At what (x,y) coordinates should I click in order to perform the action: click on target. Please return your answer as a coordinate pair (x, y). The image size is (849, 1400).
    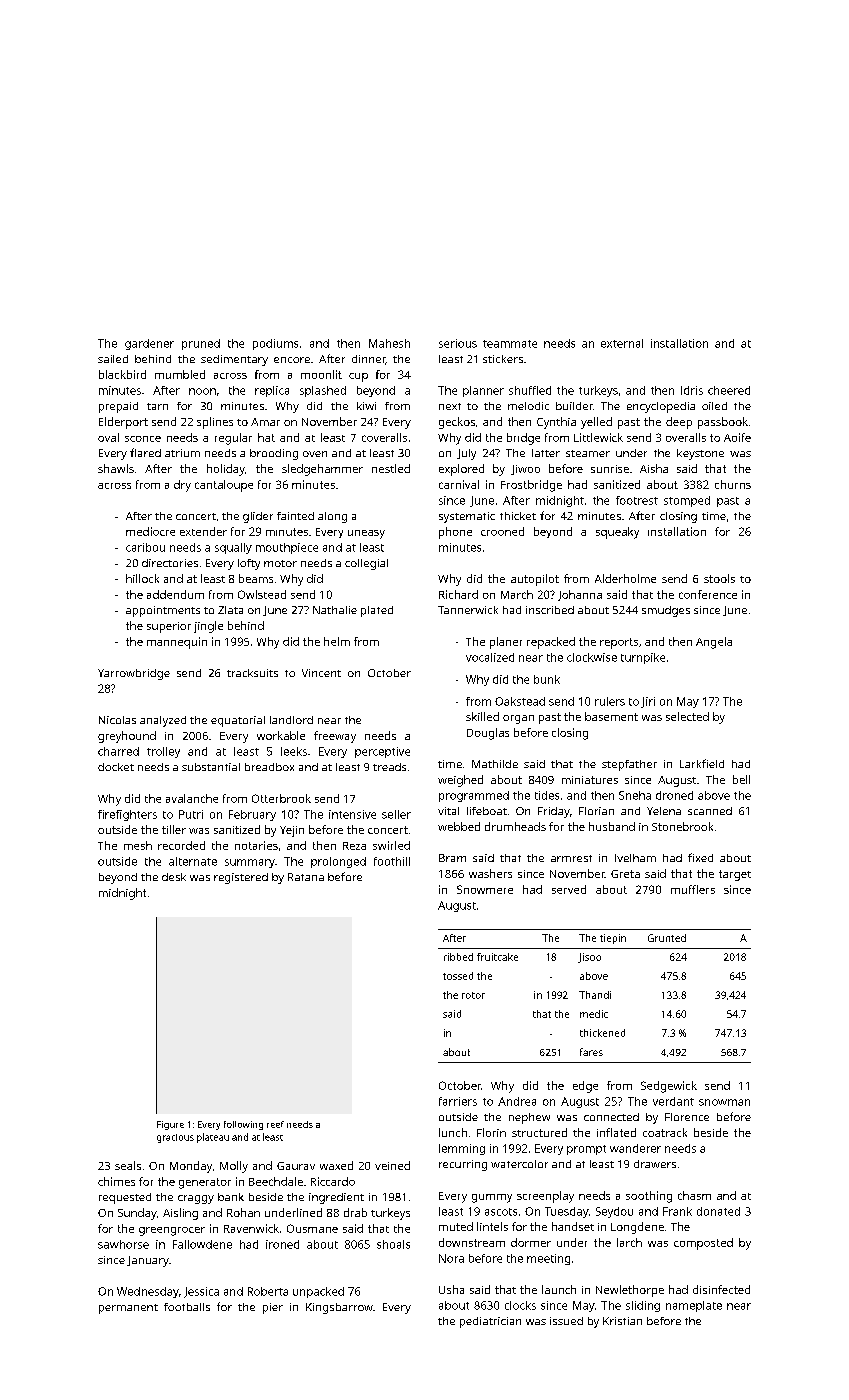
    Looking at the image, I should click on (735, 875).
